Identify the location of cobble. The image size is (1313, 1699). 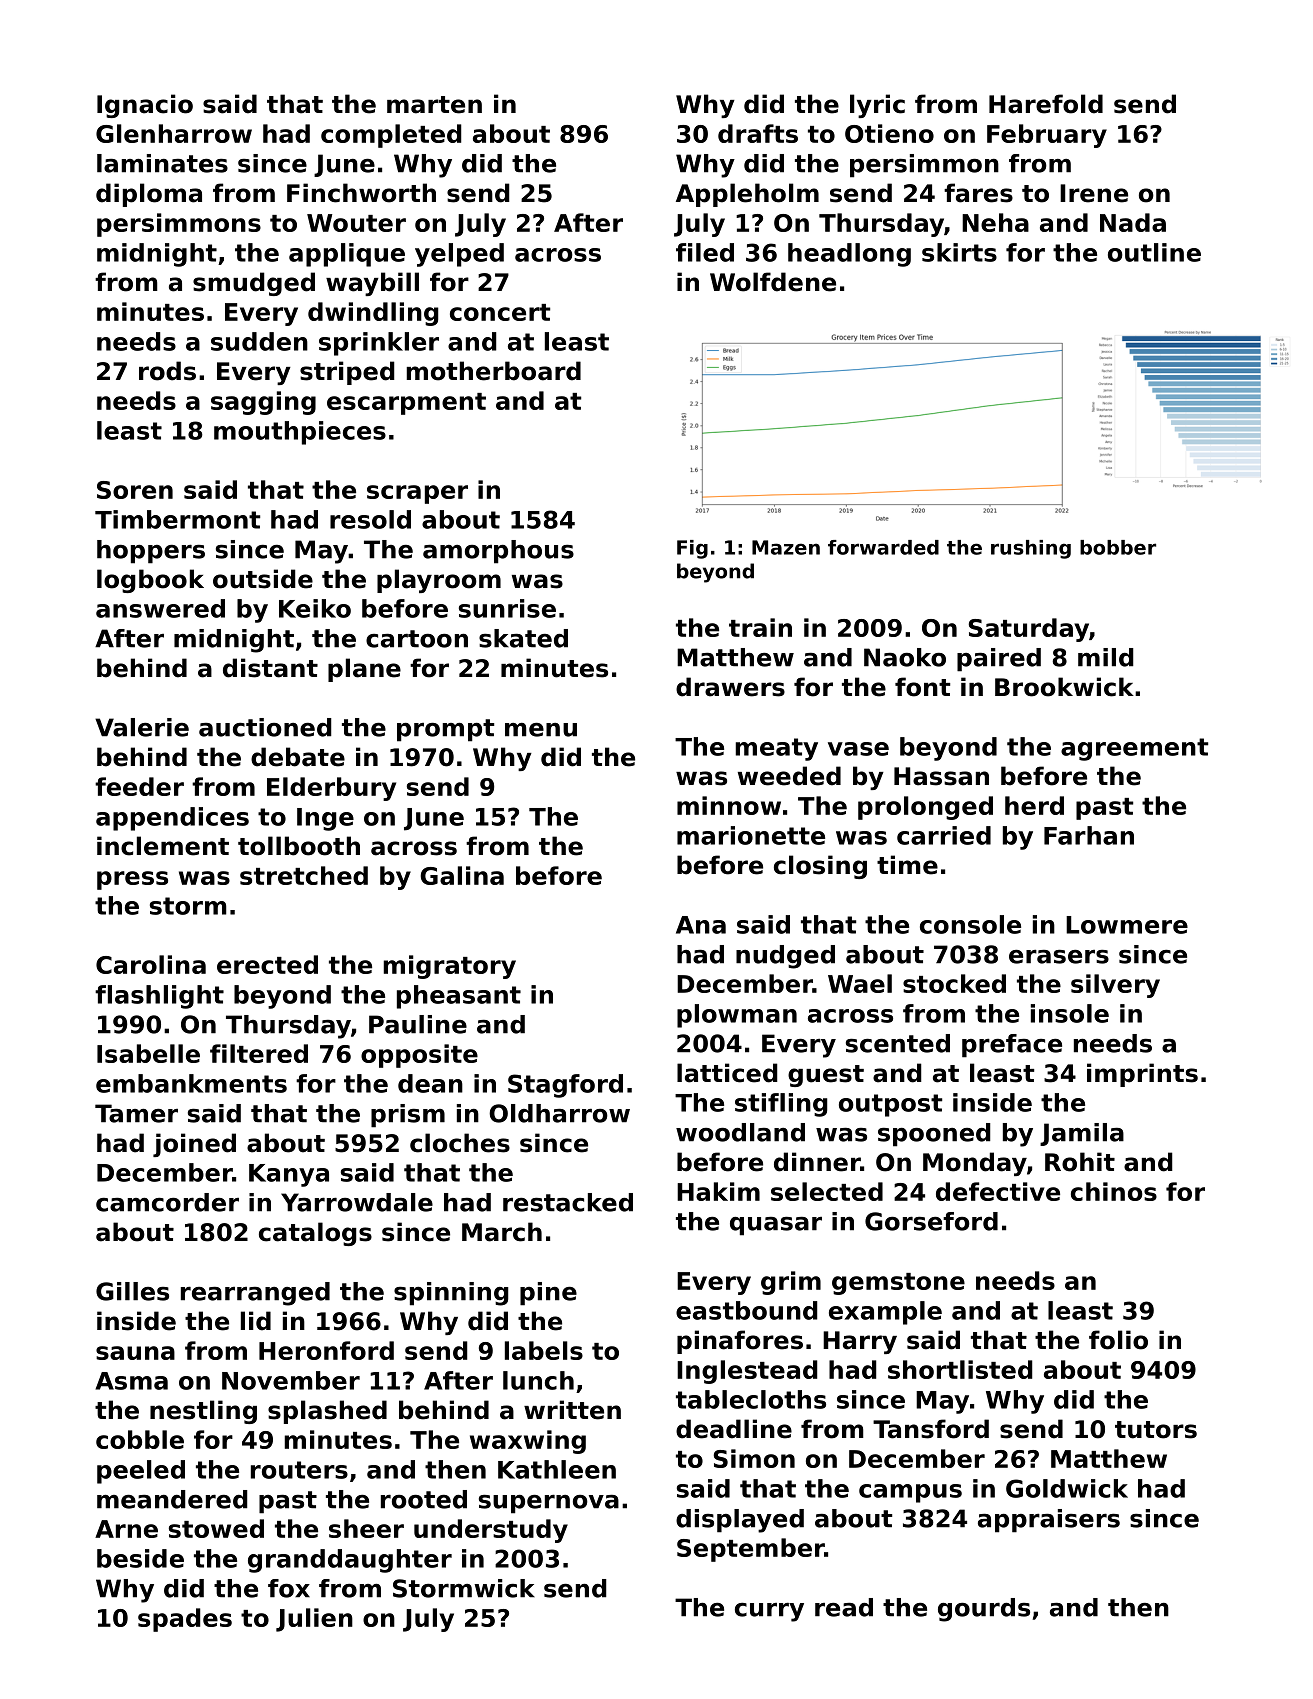
(140, 1439).
